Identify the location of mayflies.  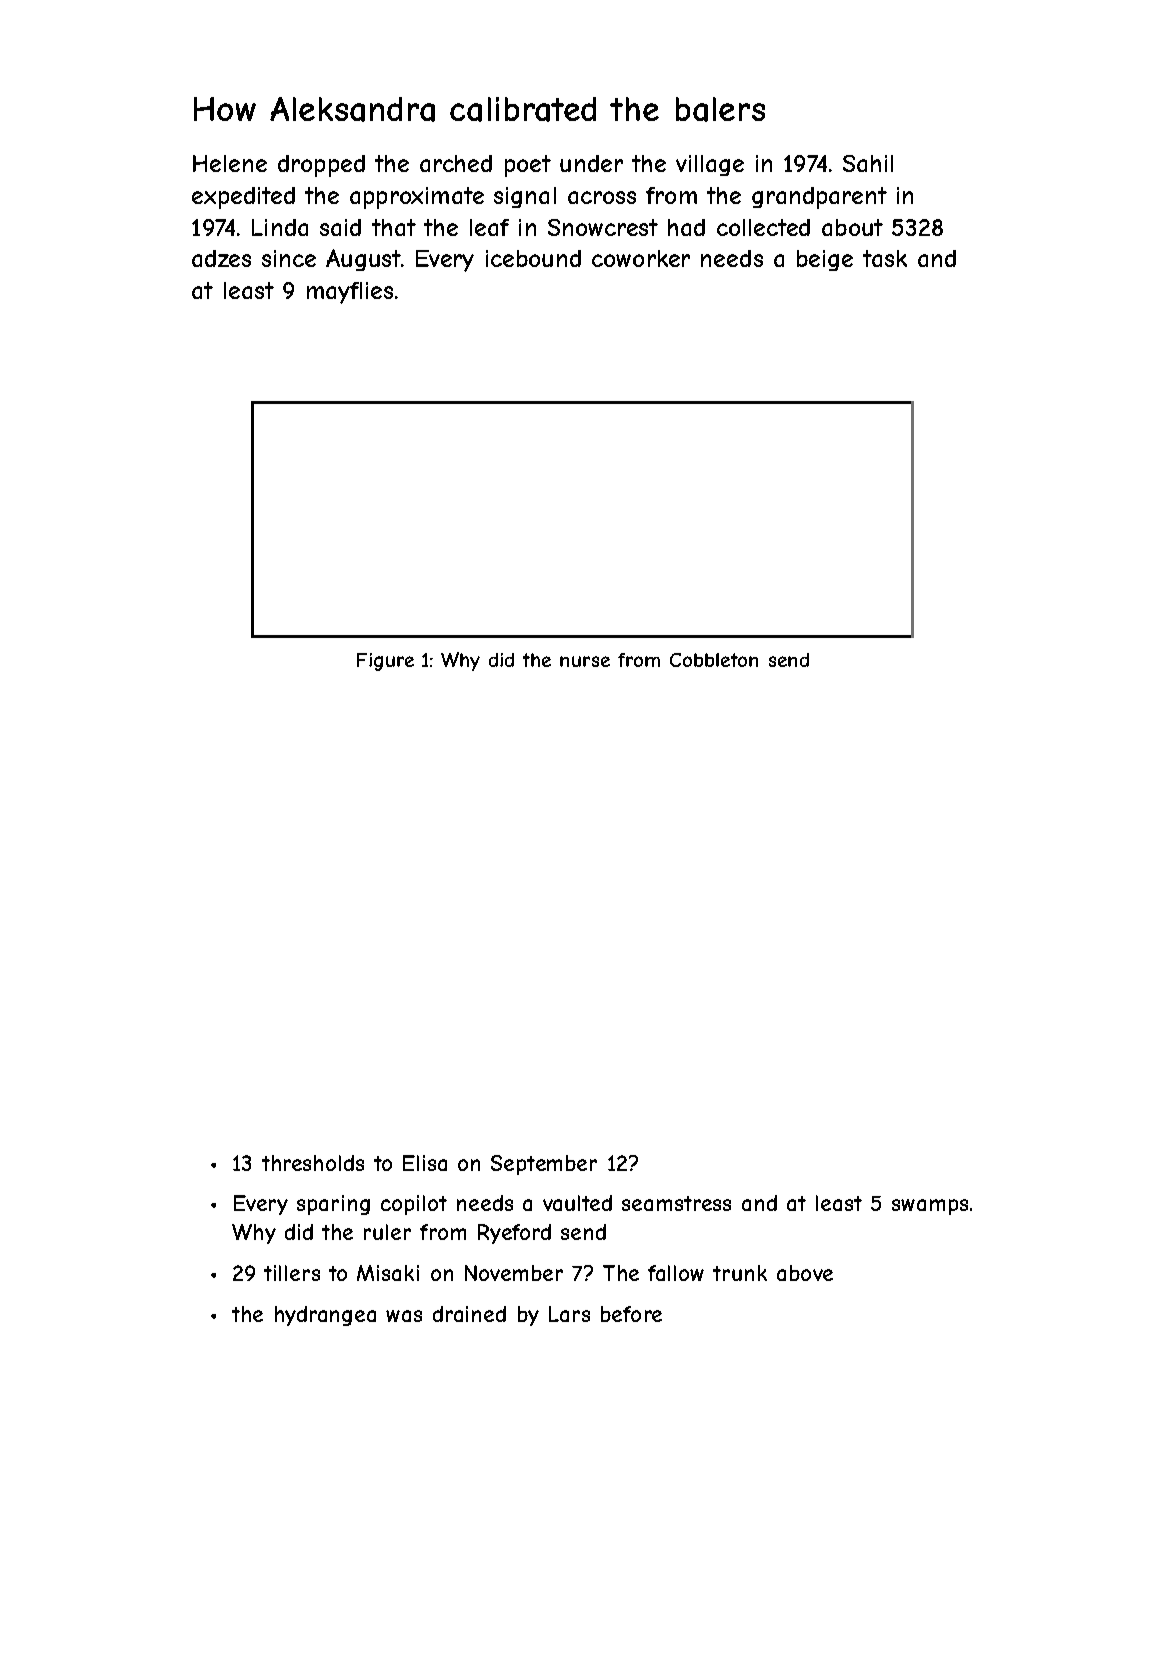
(350, 293).
